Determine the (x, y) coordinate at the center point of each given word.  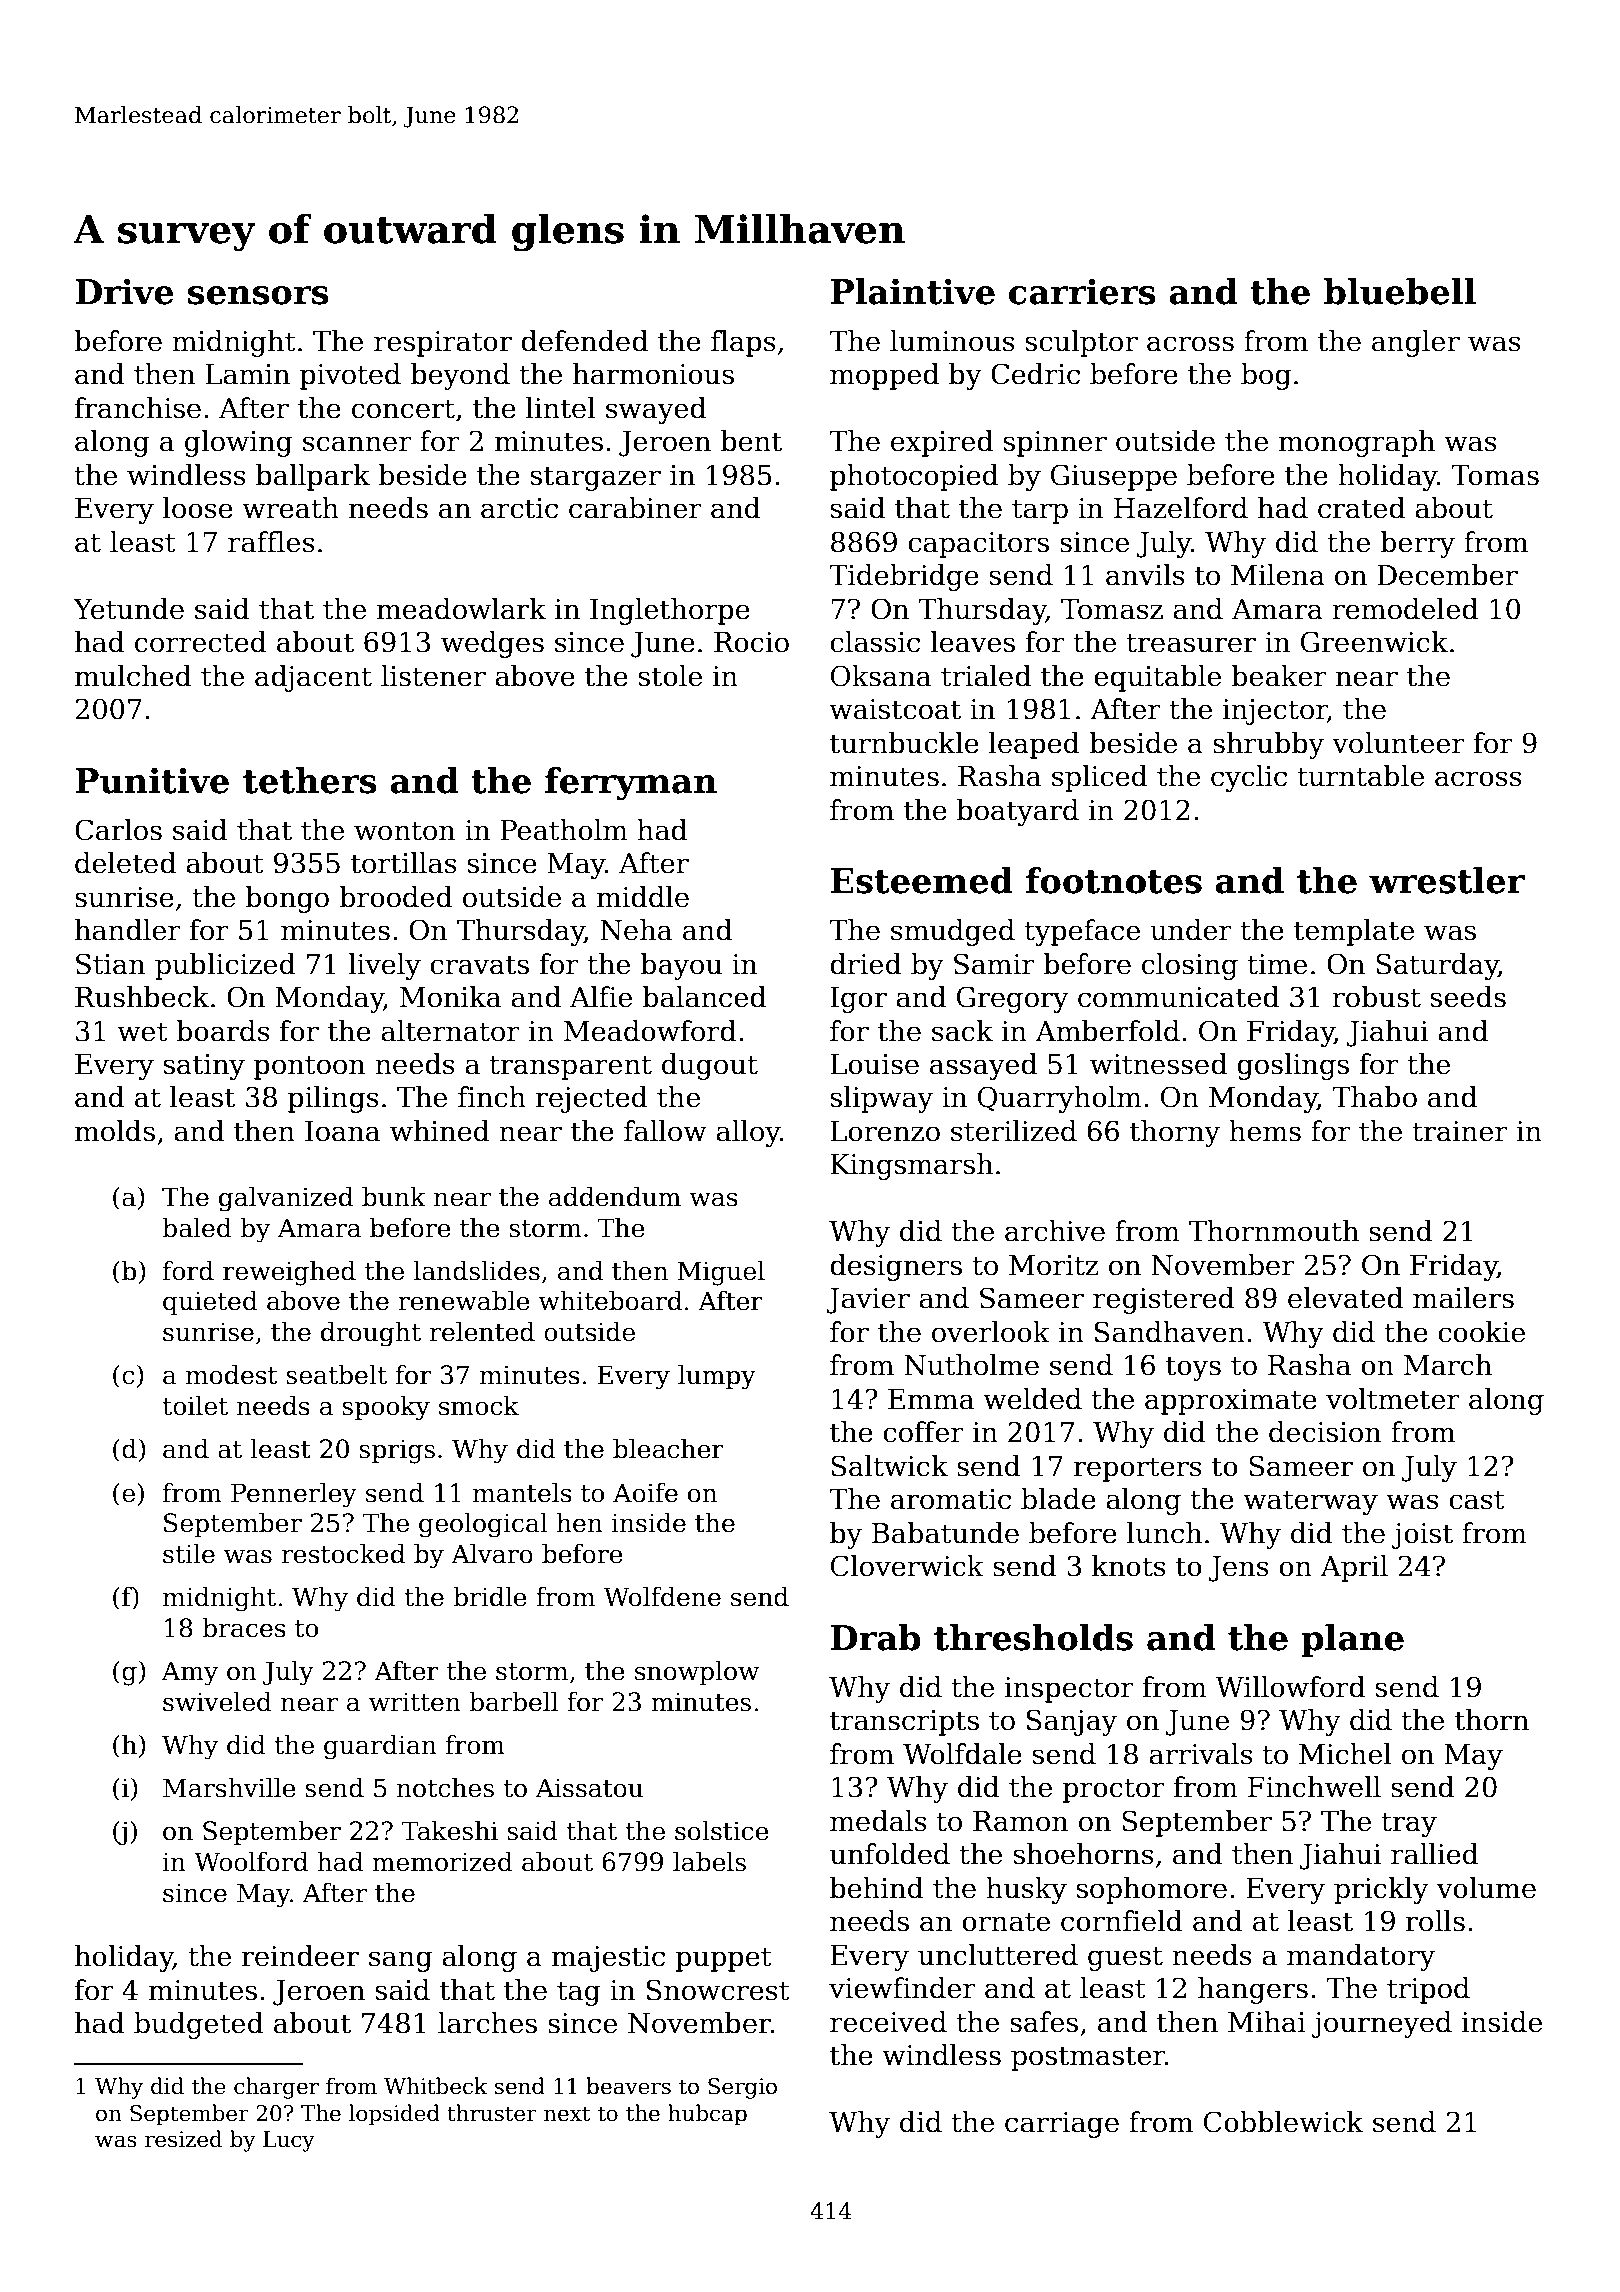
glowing (239, 443)
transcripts (904, 1723)
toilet (195, 1406)
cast (1477, 1500)
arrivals (1201, 1754)
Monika (450, 997)
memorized (442, 1862)
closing (1190, 966)
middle (643, 897)
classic (875, 642)
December (1447, 575)
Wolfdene (662, 1597)
